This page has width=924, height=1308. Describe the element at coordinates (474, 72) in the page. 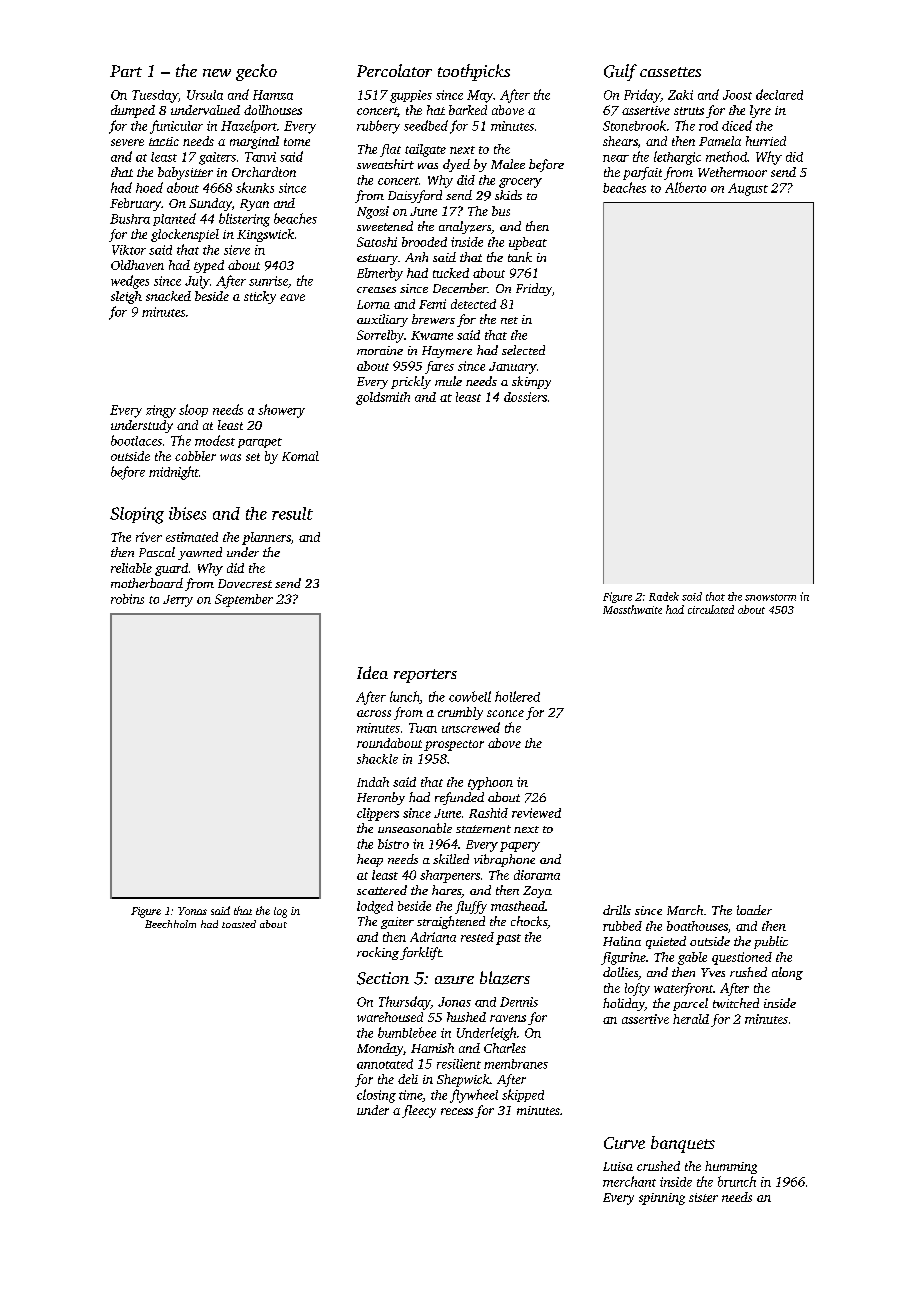

I see `toothpicks` at that location.
